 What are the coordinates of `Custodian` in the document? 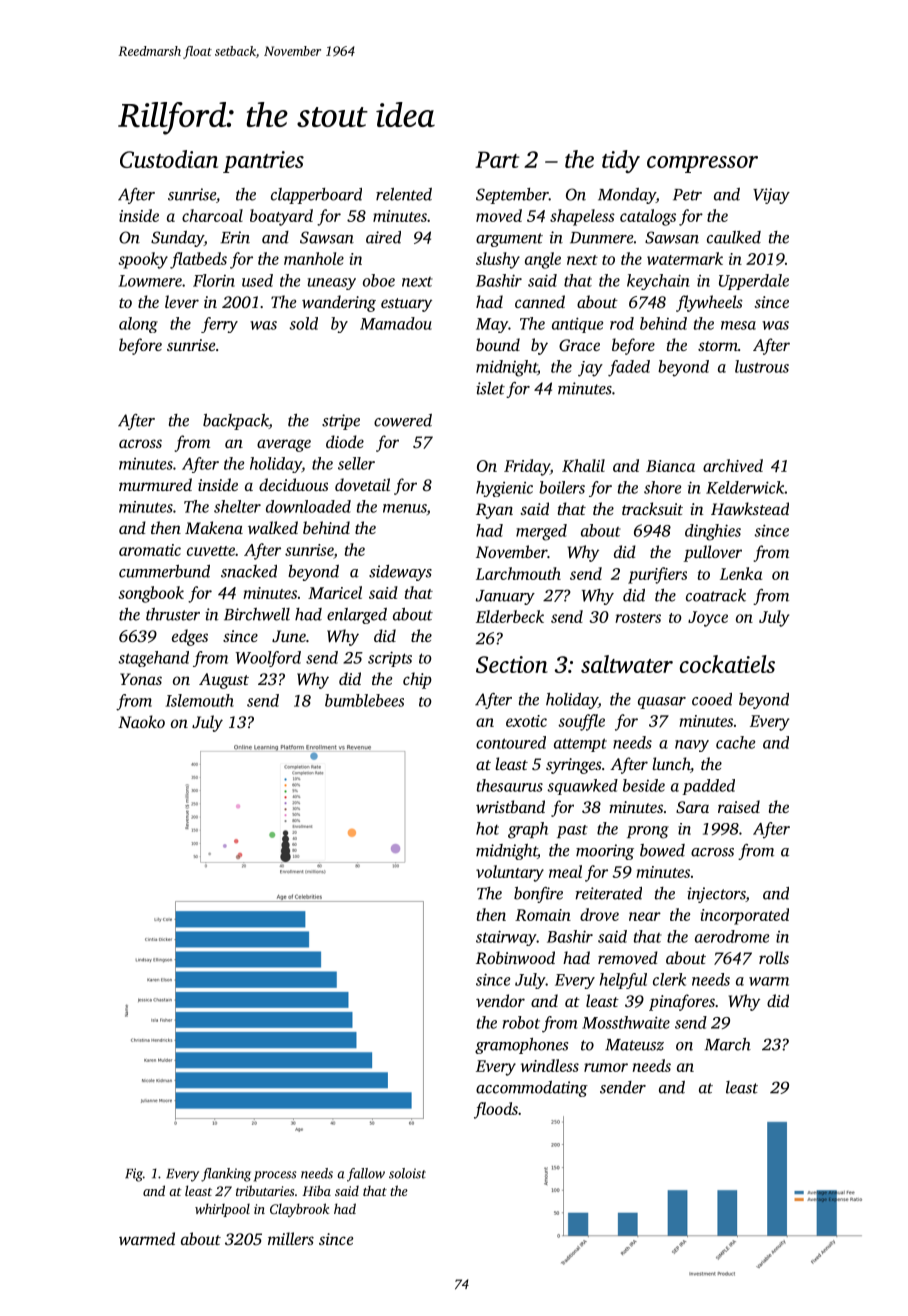 It's located at (169, 159).
